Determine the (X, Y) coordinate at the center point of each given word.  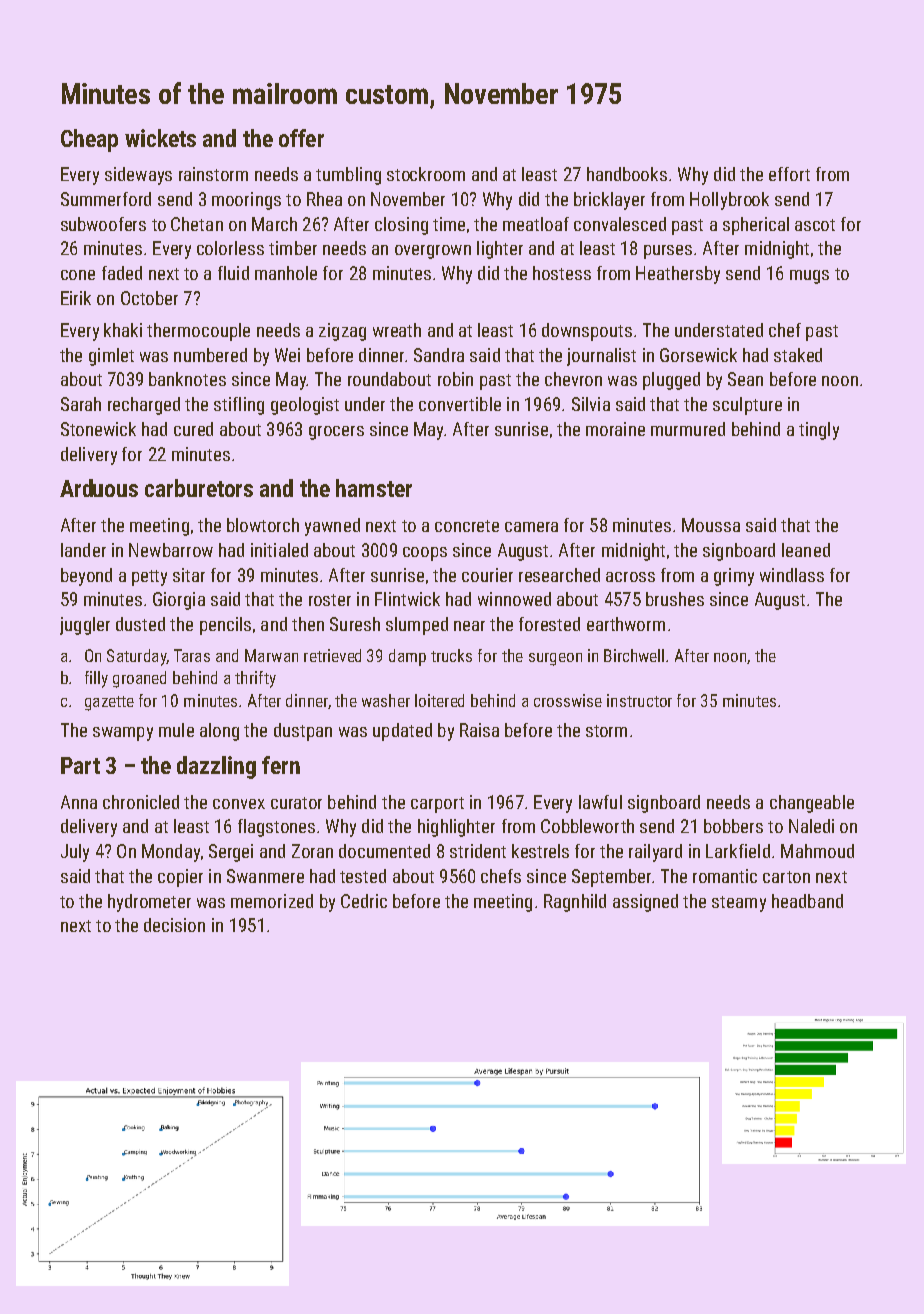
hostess (562, 273)
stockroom (426, 174)
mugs (809, 277)
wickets (160, 138)
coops (425, 554)
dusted (140, 624)
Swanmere (265, 876)
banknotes (187, 379)
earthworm (626, 624)
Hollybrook (729, 201)
